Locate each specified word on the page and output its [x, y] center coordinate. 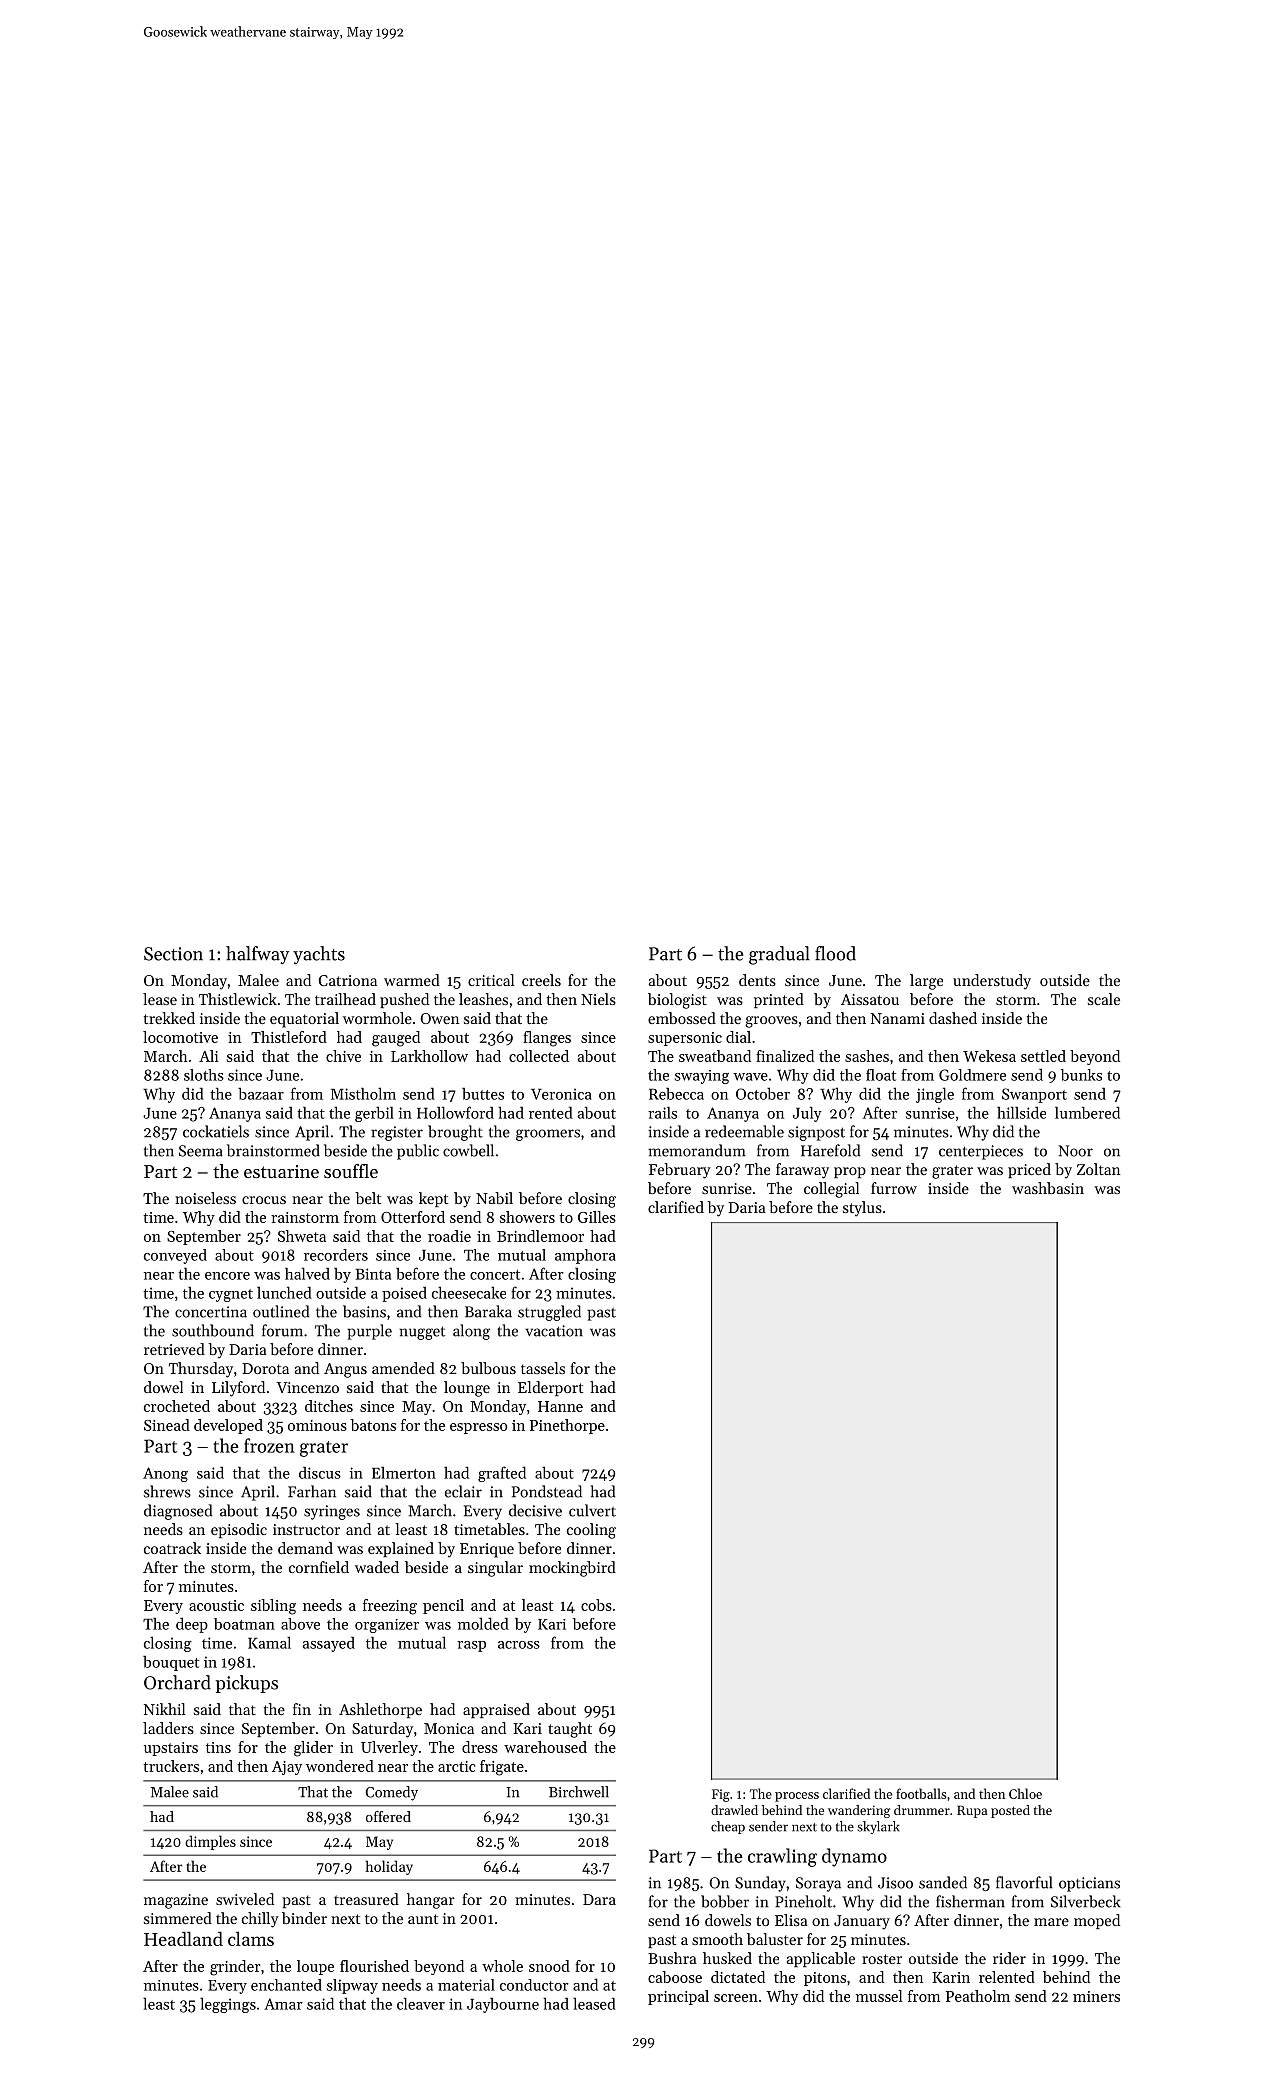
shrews [167, 1491]
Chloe [1025, 1793]
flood [835, 953]
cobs [596, 1605]
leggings [228, 2005]
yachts [319, 955]
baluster [775, 1939]
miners [1096, 1996]
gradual [779, 955]
